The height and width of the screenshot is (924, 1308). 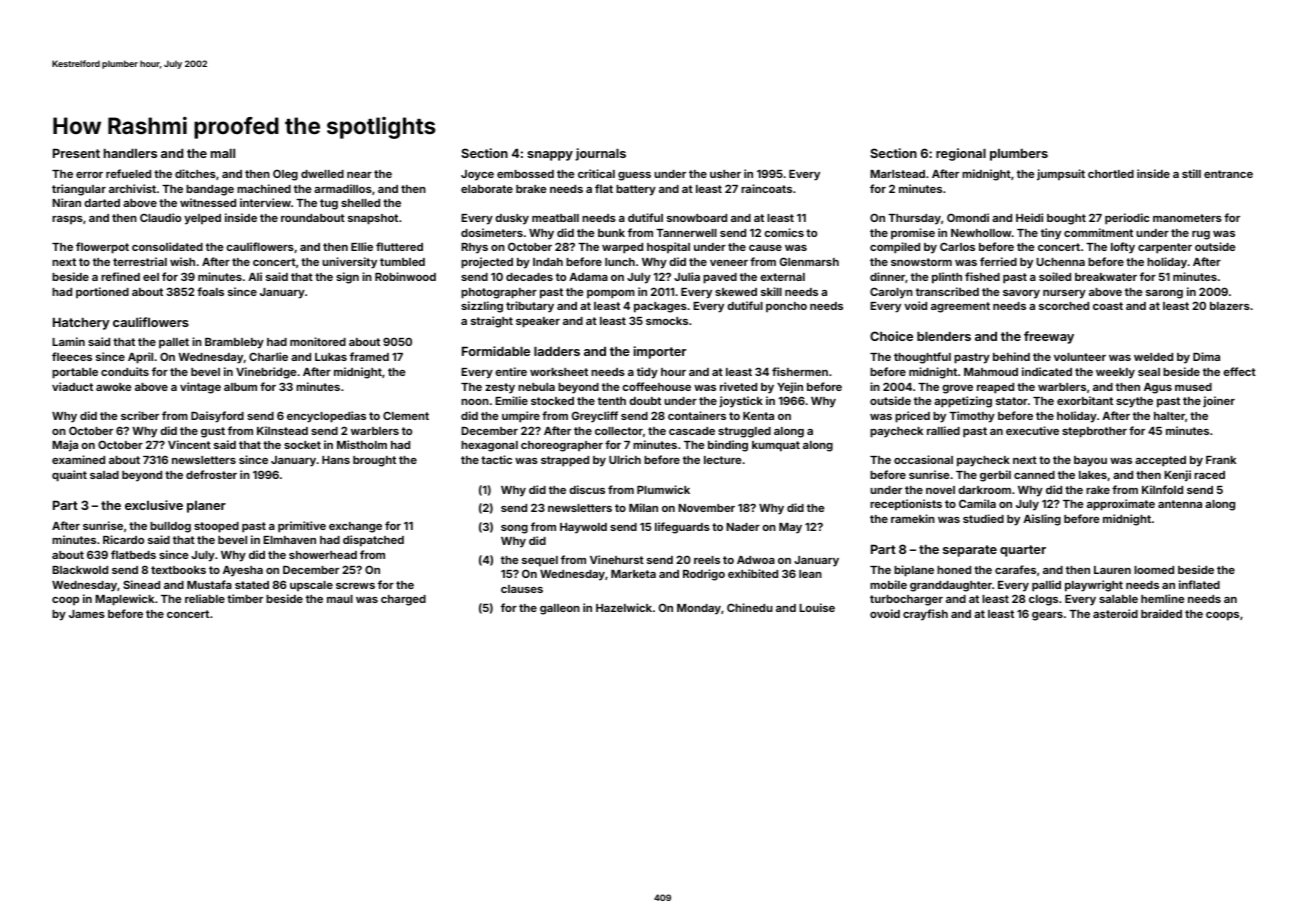 What do you see at coordinates (758, 416) in the screenshot?
I see `Kenta` at bounding box center [758, 416].
